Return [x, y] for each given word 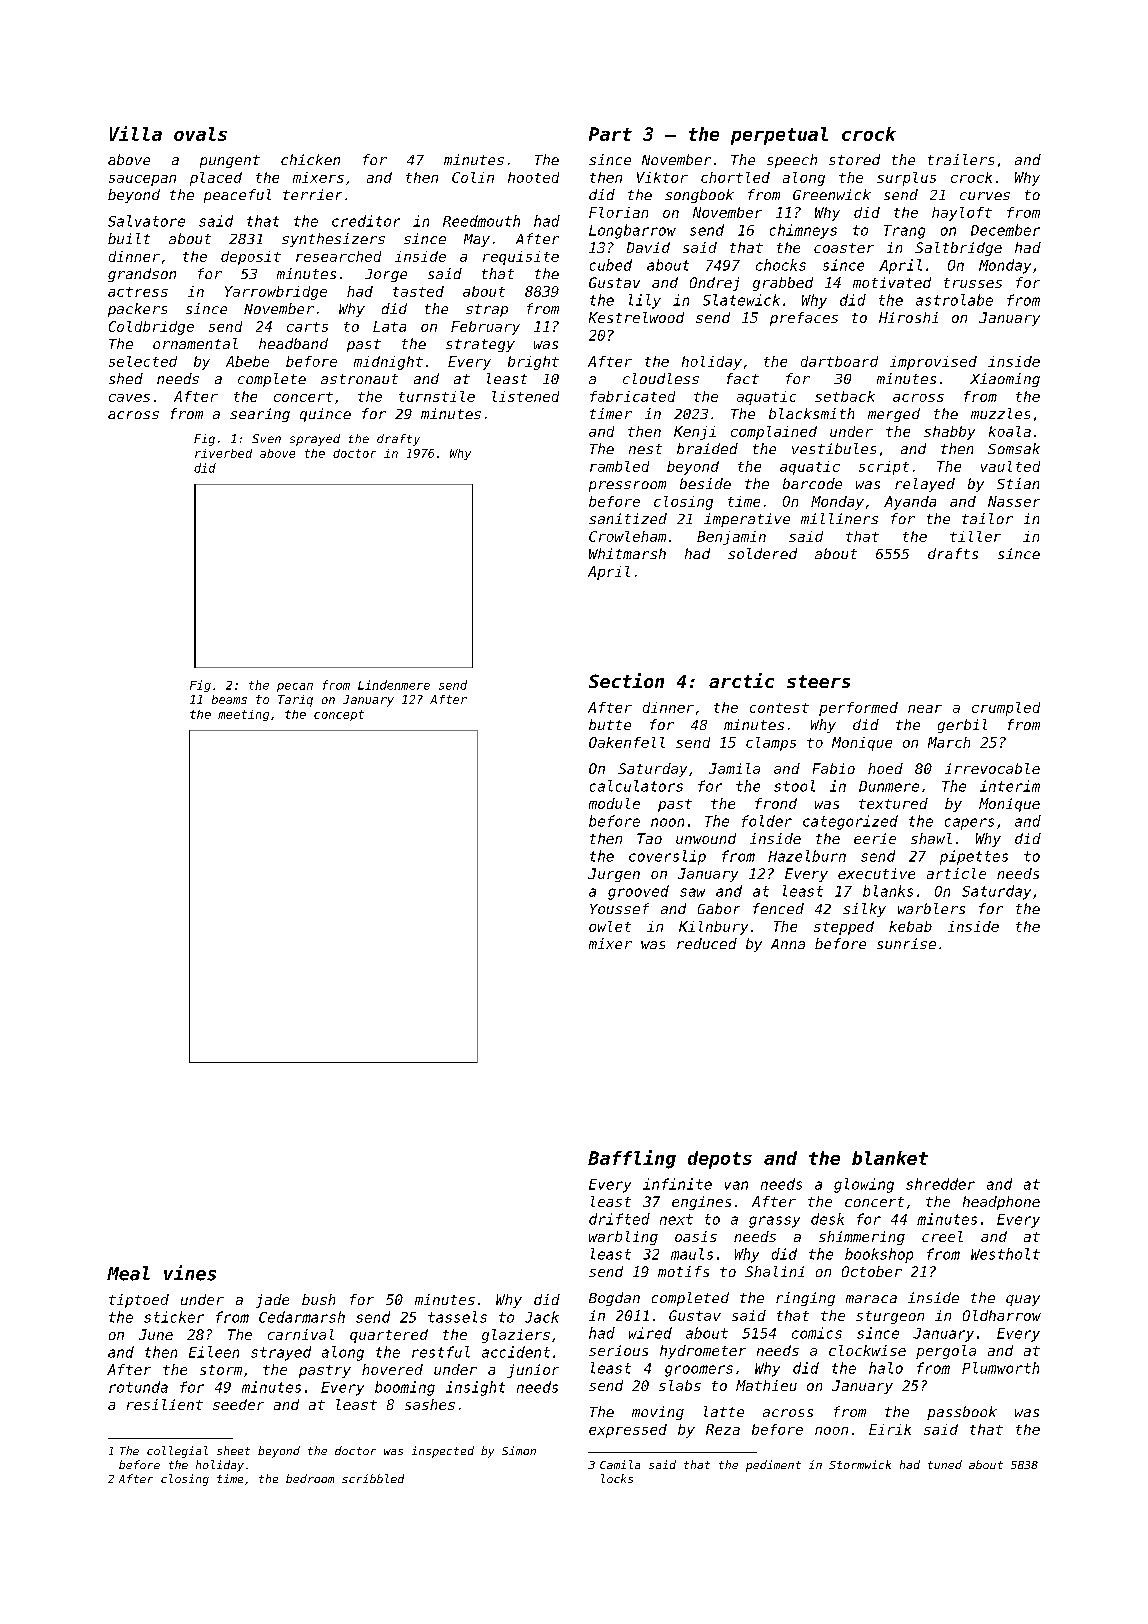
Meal [128, 1273]
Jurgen [614, 875]
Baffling [632, 1159]
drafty [398, 440]
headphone [1001, 1203]
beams [229, 699]
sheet [233, 1450]
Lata [389, 326]
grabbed [783, 284]
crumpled [1006, 709]
